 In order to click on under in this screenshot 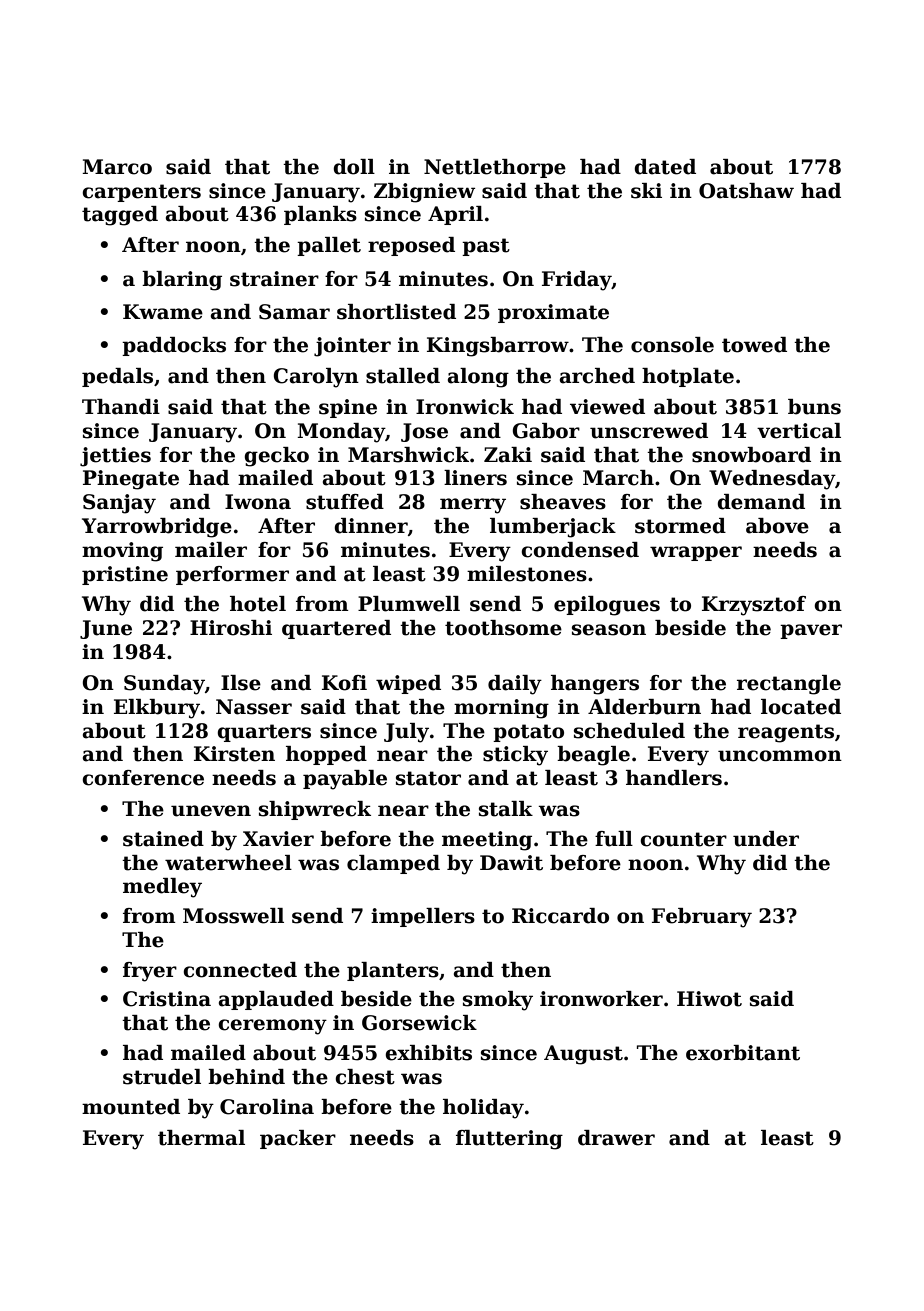, I will do `click(766, 839)`.
